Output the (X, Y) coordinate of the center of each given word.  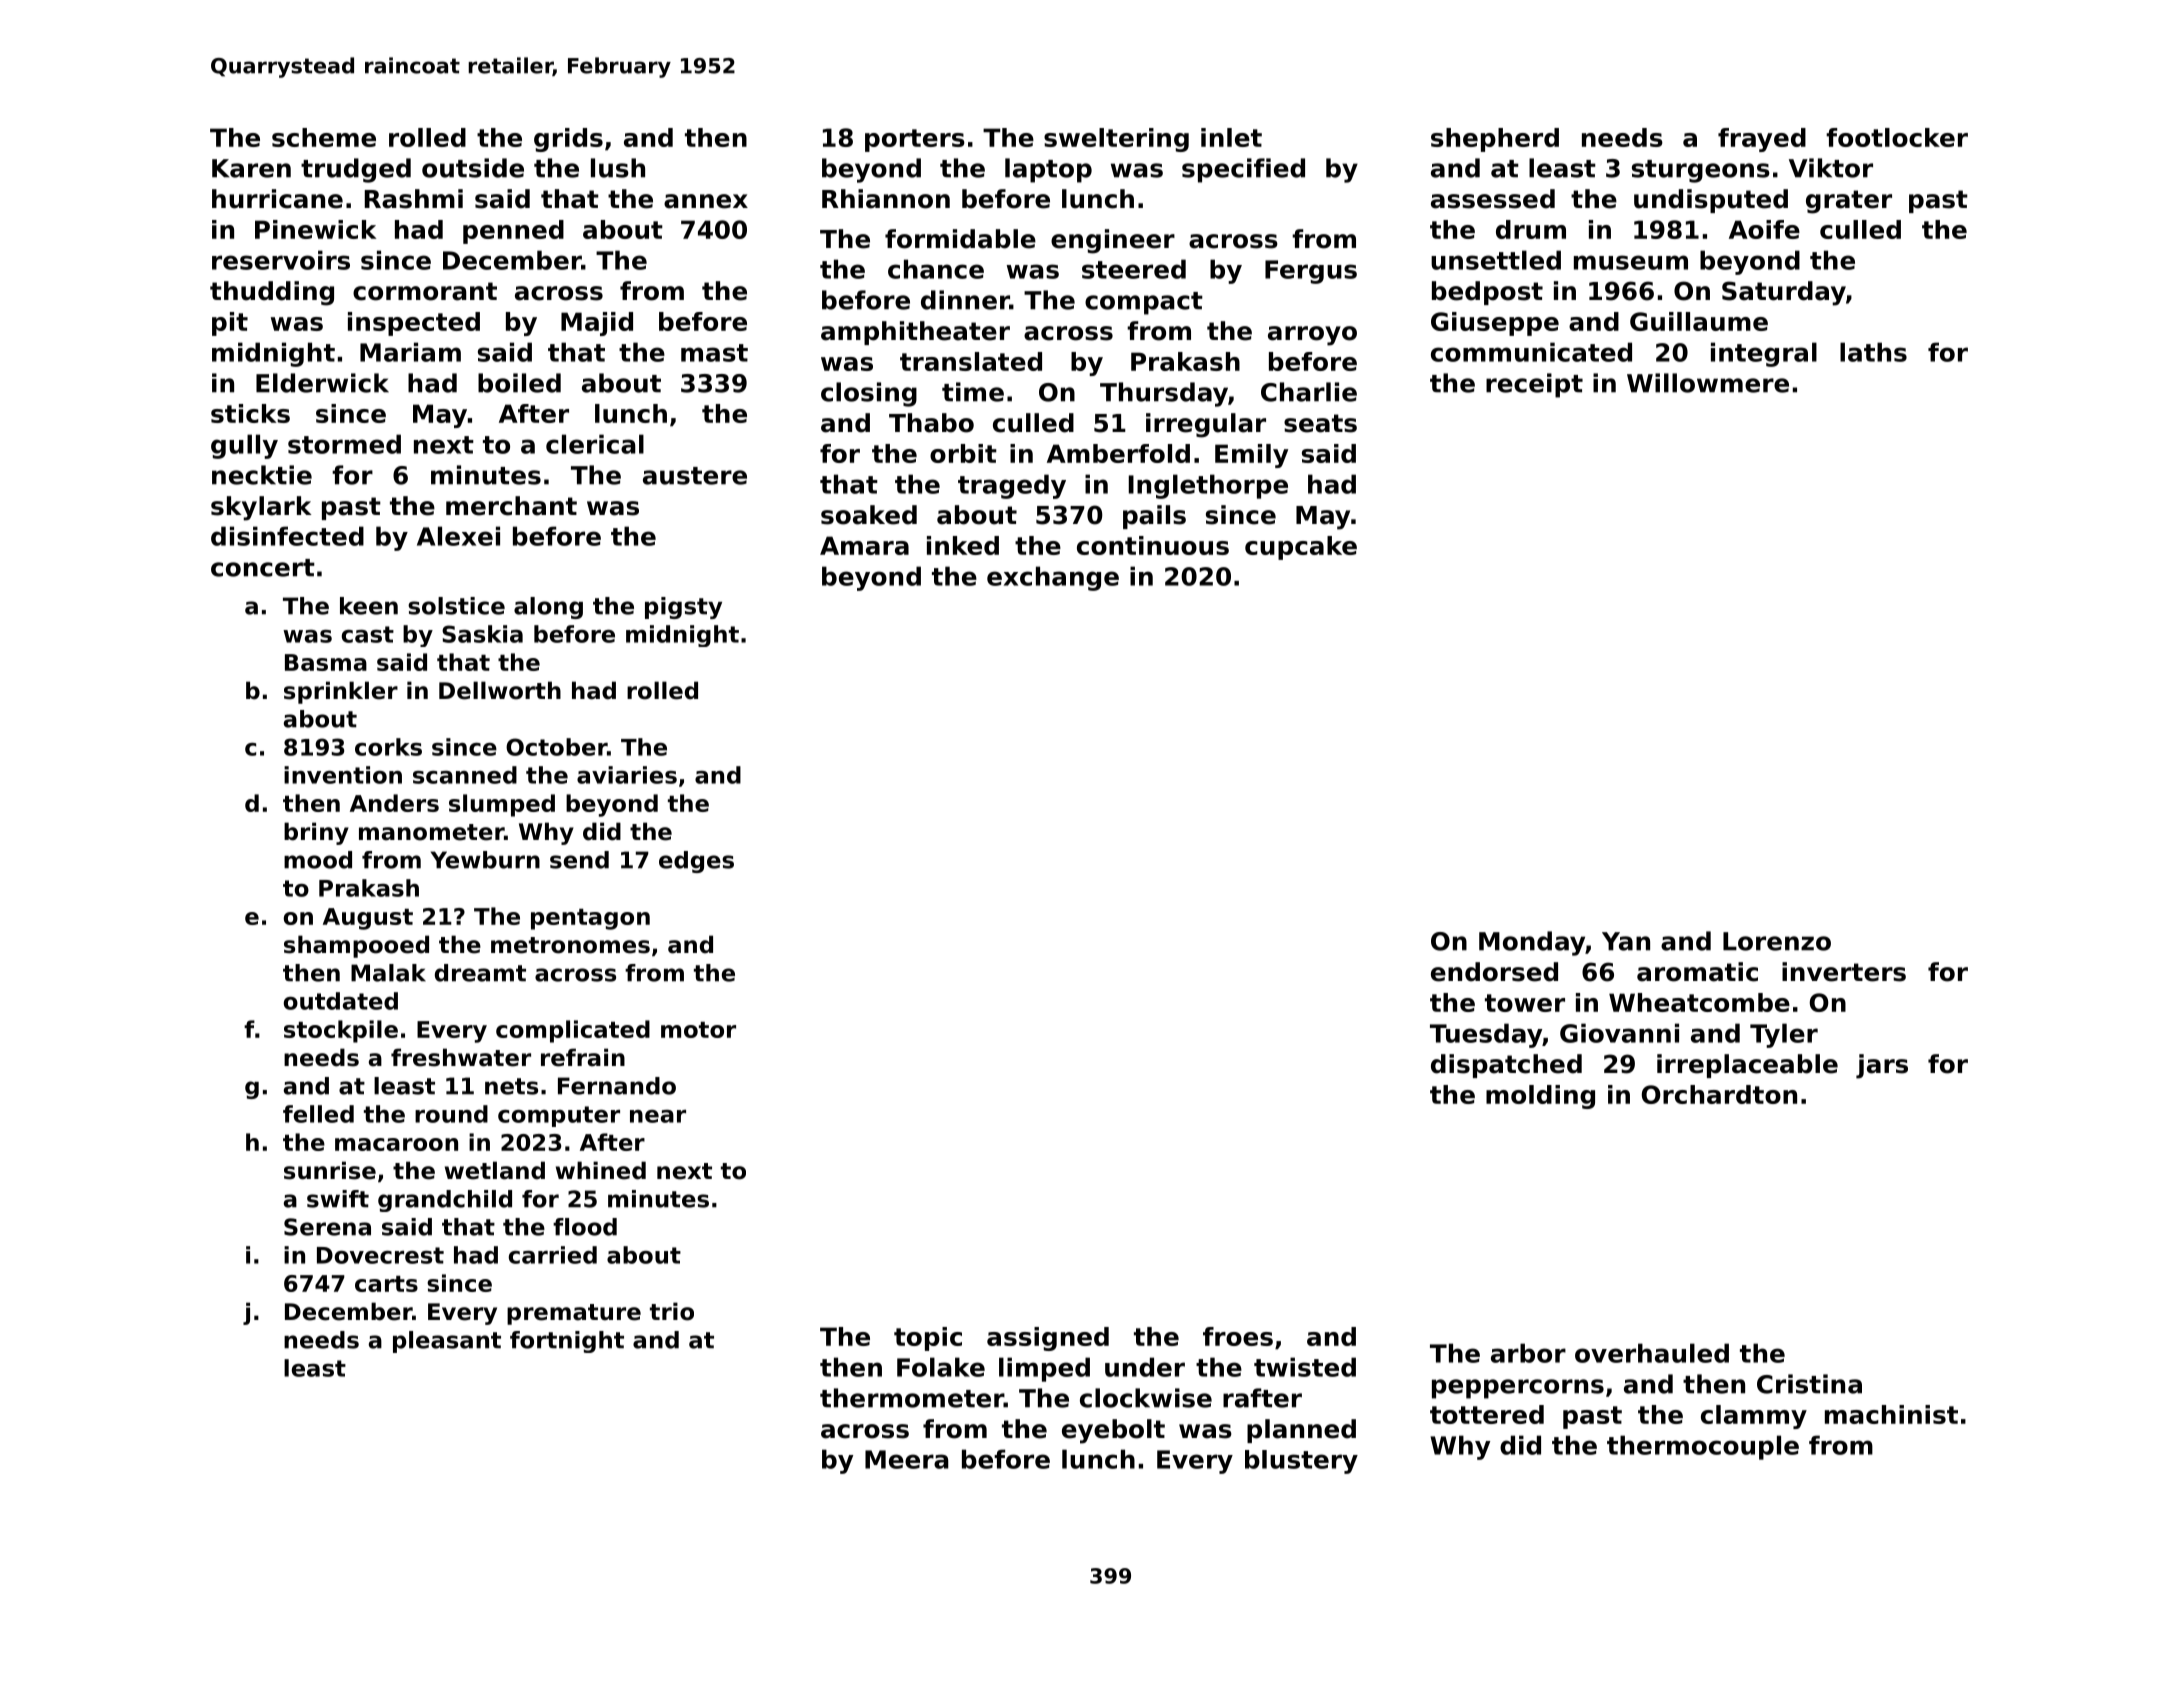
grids (568, 140)
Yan (1626, 941)
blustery (1301, 1462)
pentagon (590, 919)
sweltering (1116, 140)
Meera (907, 1459)
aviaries (627, 775)
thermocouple (1703, 1447)
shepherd (1495, 140)
